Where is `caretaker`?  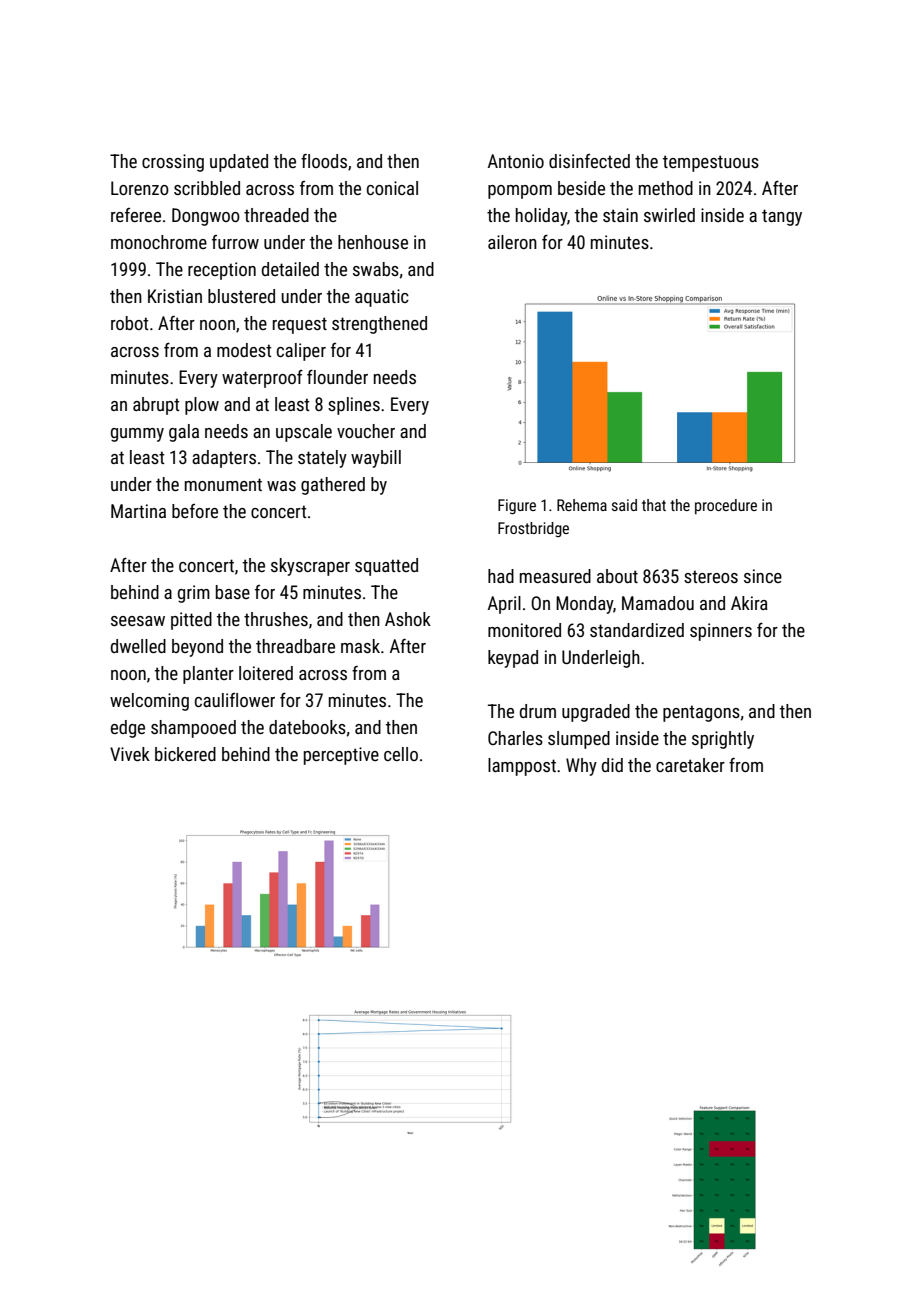 caretaker is located at coordinates (690, 765).
